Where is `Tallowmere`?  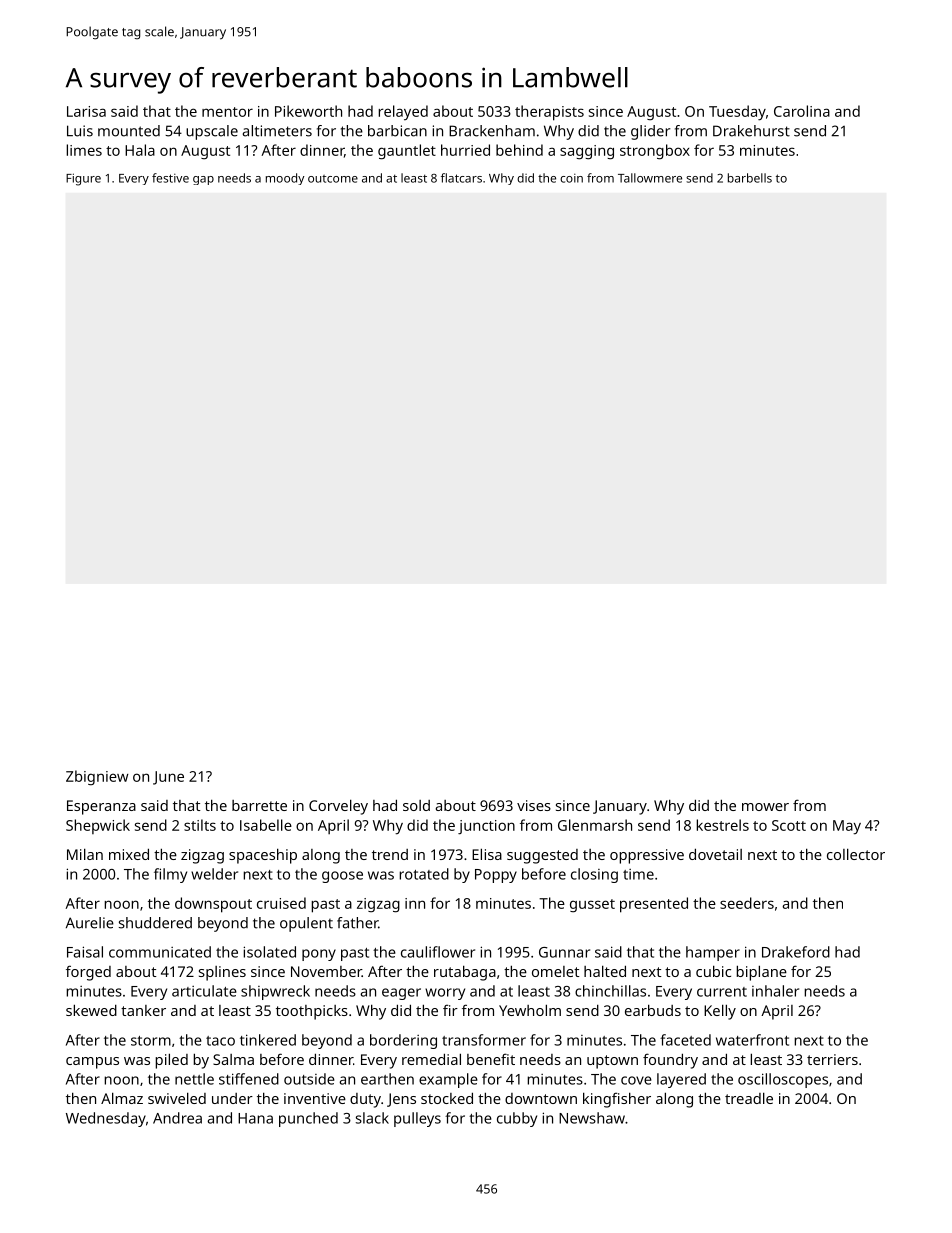 Tallowmere is located at coordinates (650, 178).
